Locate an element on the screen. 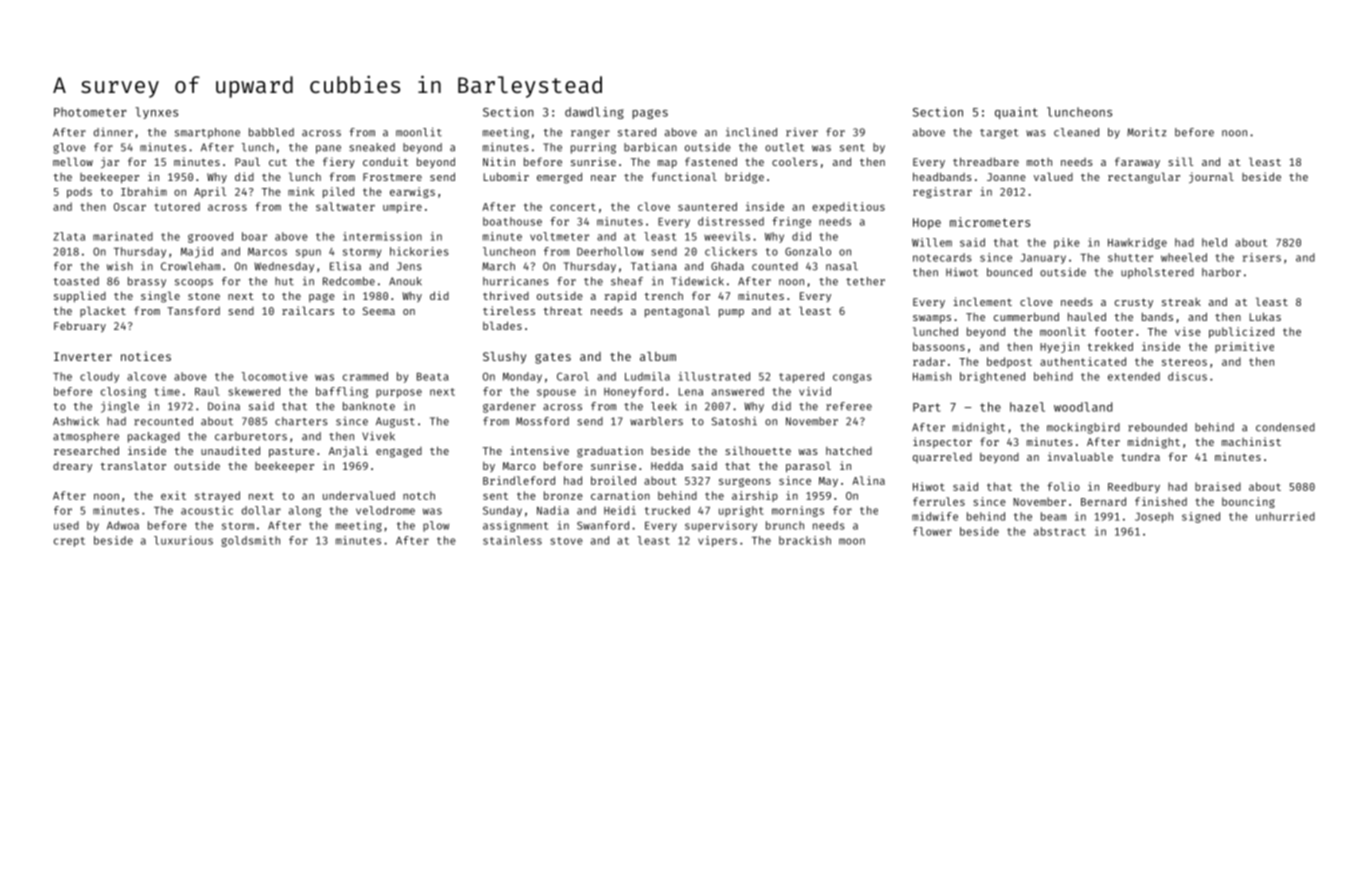 This screenshot has width=1372, height=887. coolers is located at coordinates (795, 161).
